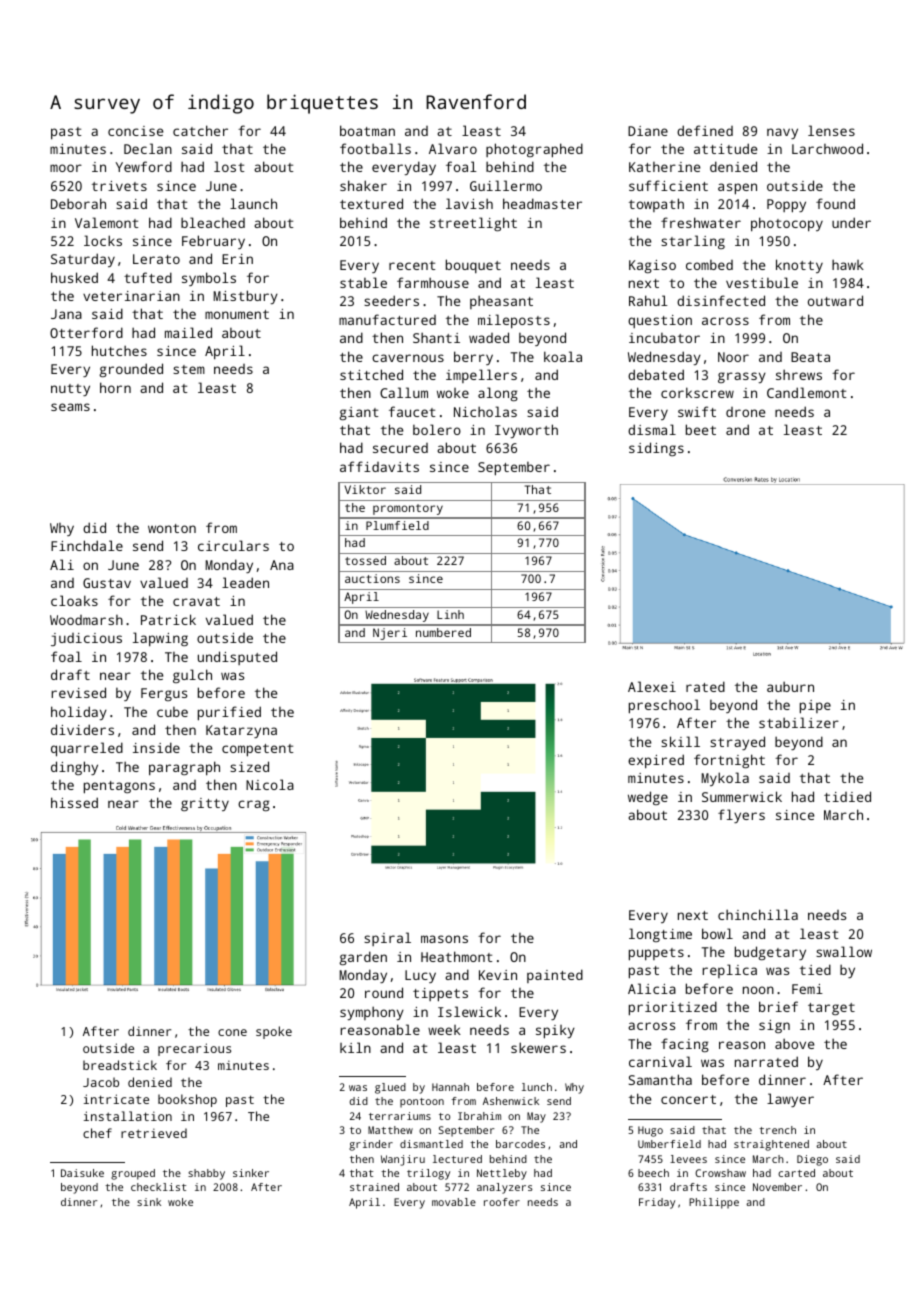 Image resolution: width=924 pixels, height=1308 pixels. Describe the element at coordinates (379, 466) in the document. I see `affidavits` at that location.
